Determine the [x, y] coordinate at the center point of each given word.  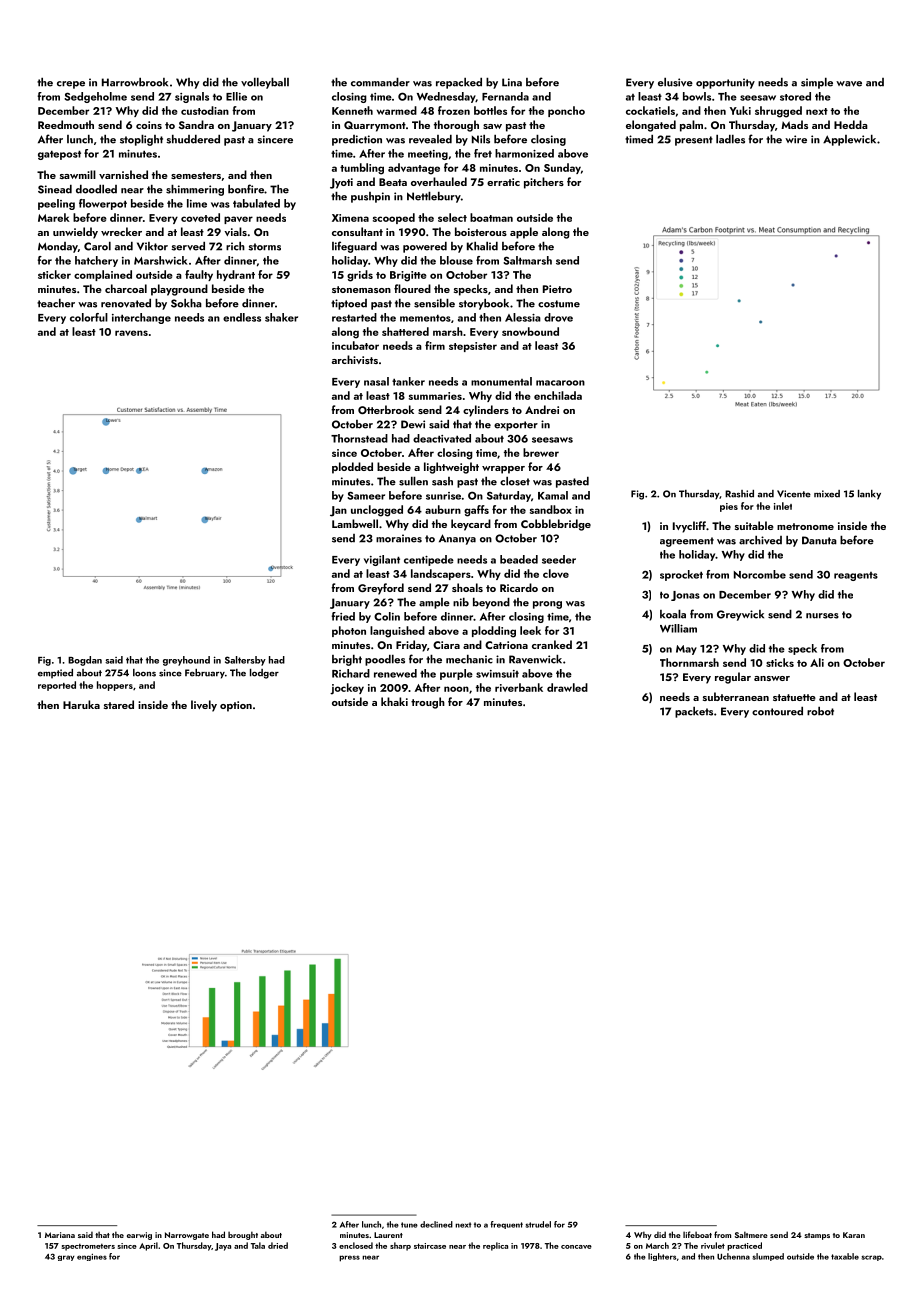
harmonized [524, 153]
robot [820, 711]
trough [428, 703]
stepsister [473, 347]
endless [242, 317]
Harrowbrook [135, 82]
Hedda [851, 124]
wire [796, 139]
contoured [777, 711]
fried [343, 616]
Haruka [81, 704]
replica [495, 1246]
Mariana [60, 1235]
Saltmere [751, 1234]
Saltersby [245, 661]
